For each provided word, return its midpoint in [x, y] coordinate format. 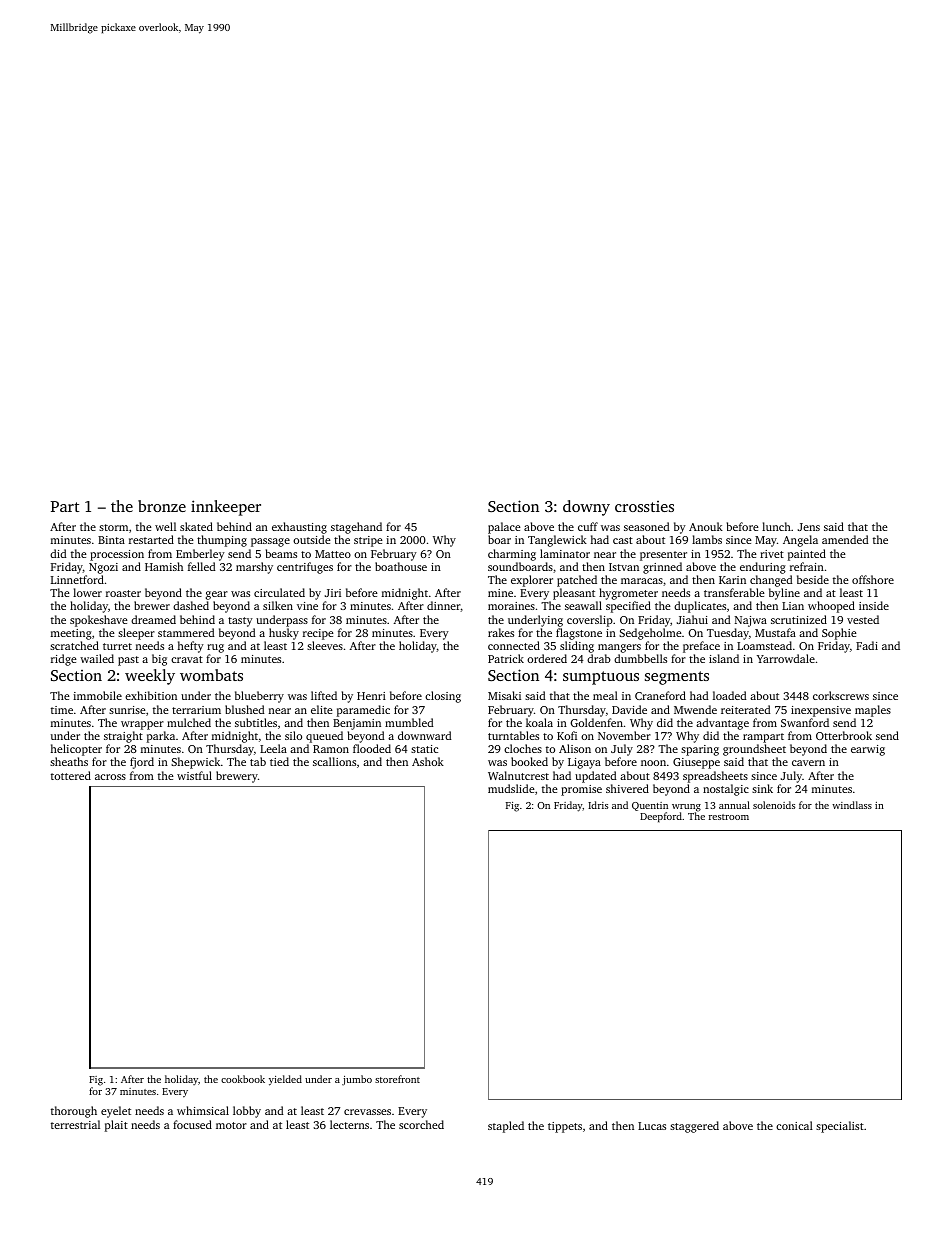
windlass [852, 805]
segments [677, 678]
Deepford [661, 817]
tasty [240, 622]
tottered [71, 775]
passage [270, 542]
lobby [247, 1112]
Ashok [428, 761]
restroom [729, 817]
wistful [194, 775]
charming [512, 555]
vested [863, 619]
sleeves [325, 645]
